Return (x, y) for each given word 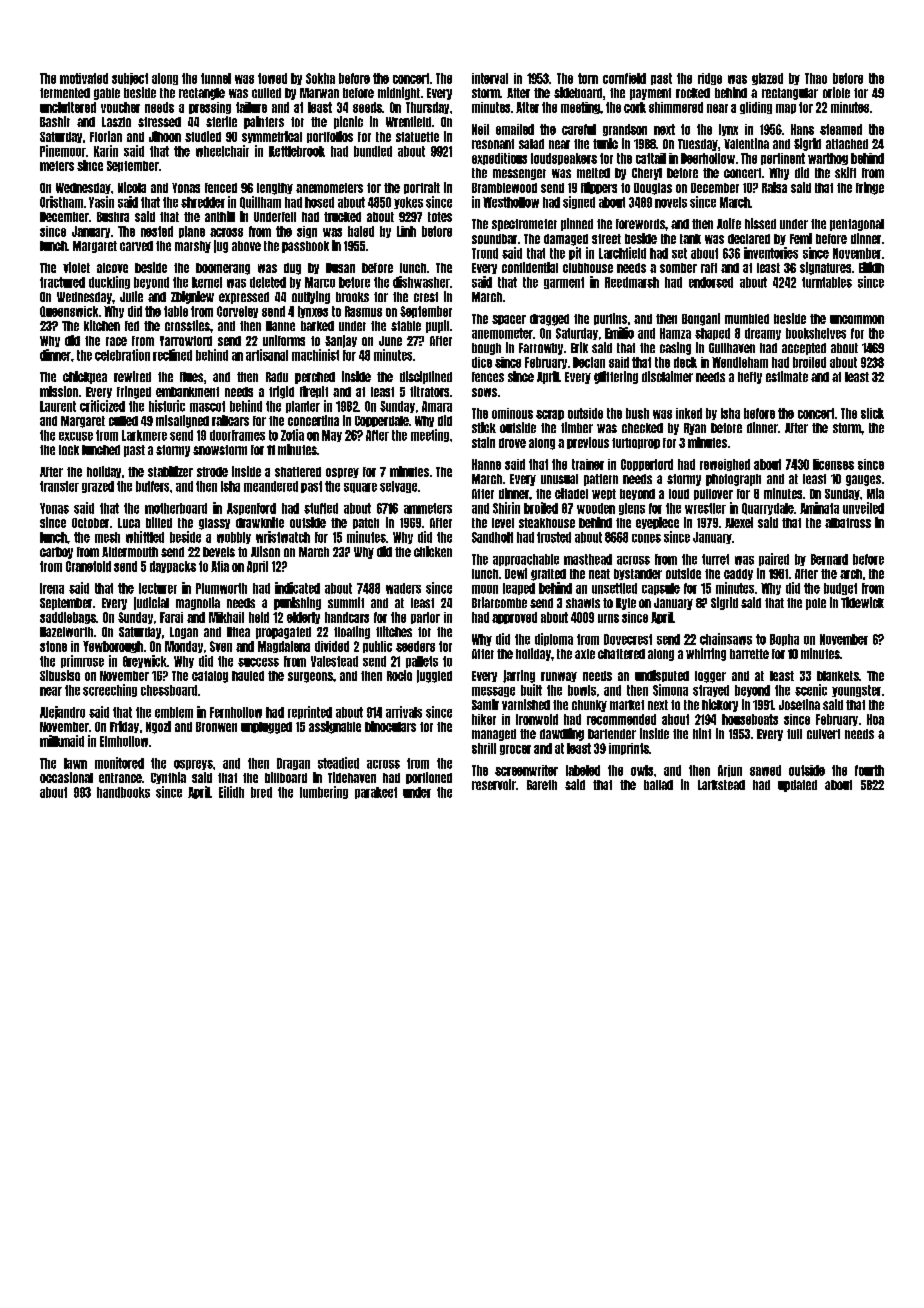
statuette (417, 137)
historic (167, 406)
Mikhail (226, 617)
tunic (605, 143)
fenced (221, 188)
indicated (297, 588)
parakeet (376, 793)
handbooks (123, 792)
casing (675, 348)
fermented (65, 93)
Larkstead (721, 785)
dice (482, 362)
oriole (836, 92)
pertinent (783, 159)
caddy (738, 574)
